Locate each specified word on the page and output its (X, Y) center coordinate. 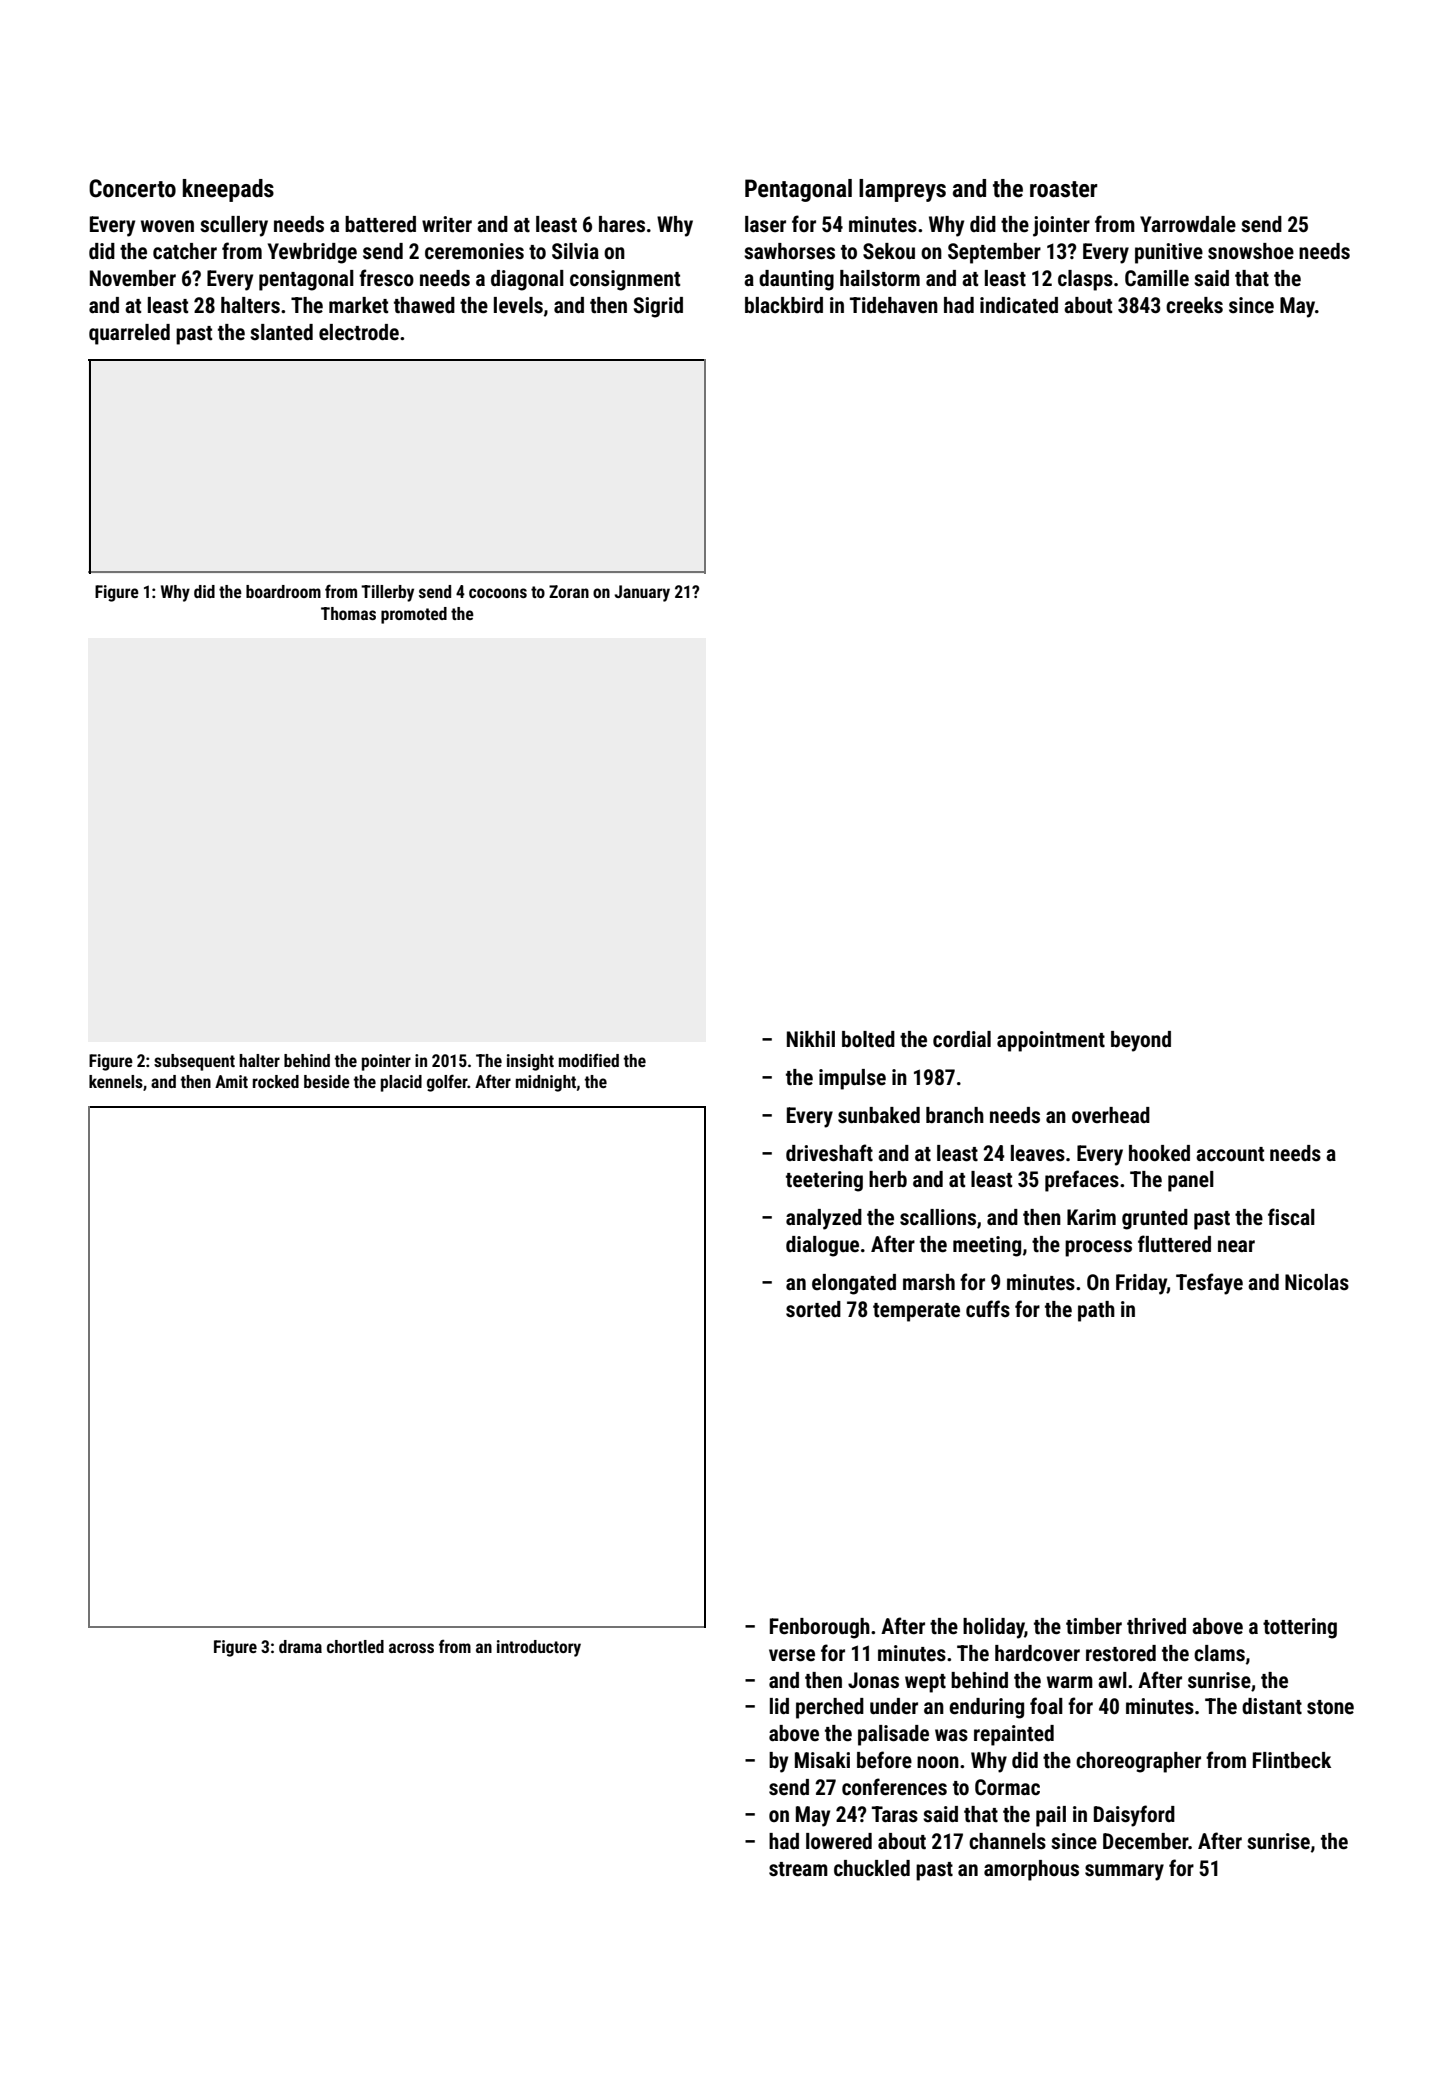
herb (888, 1179)
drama (300, 1646)
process (1098, 1248)
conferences (894, 1787)
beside (327, 1081)
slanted (281, 332)
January (642, 593)
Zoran (569, 591)
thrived (1156, 1626)
